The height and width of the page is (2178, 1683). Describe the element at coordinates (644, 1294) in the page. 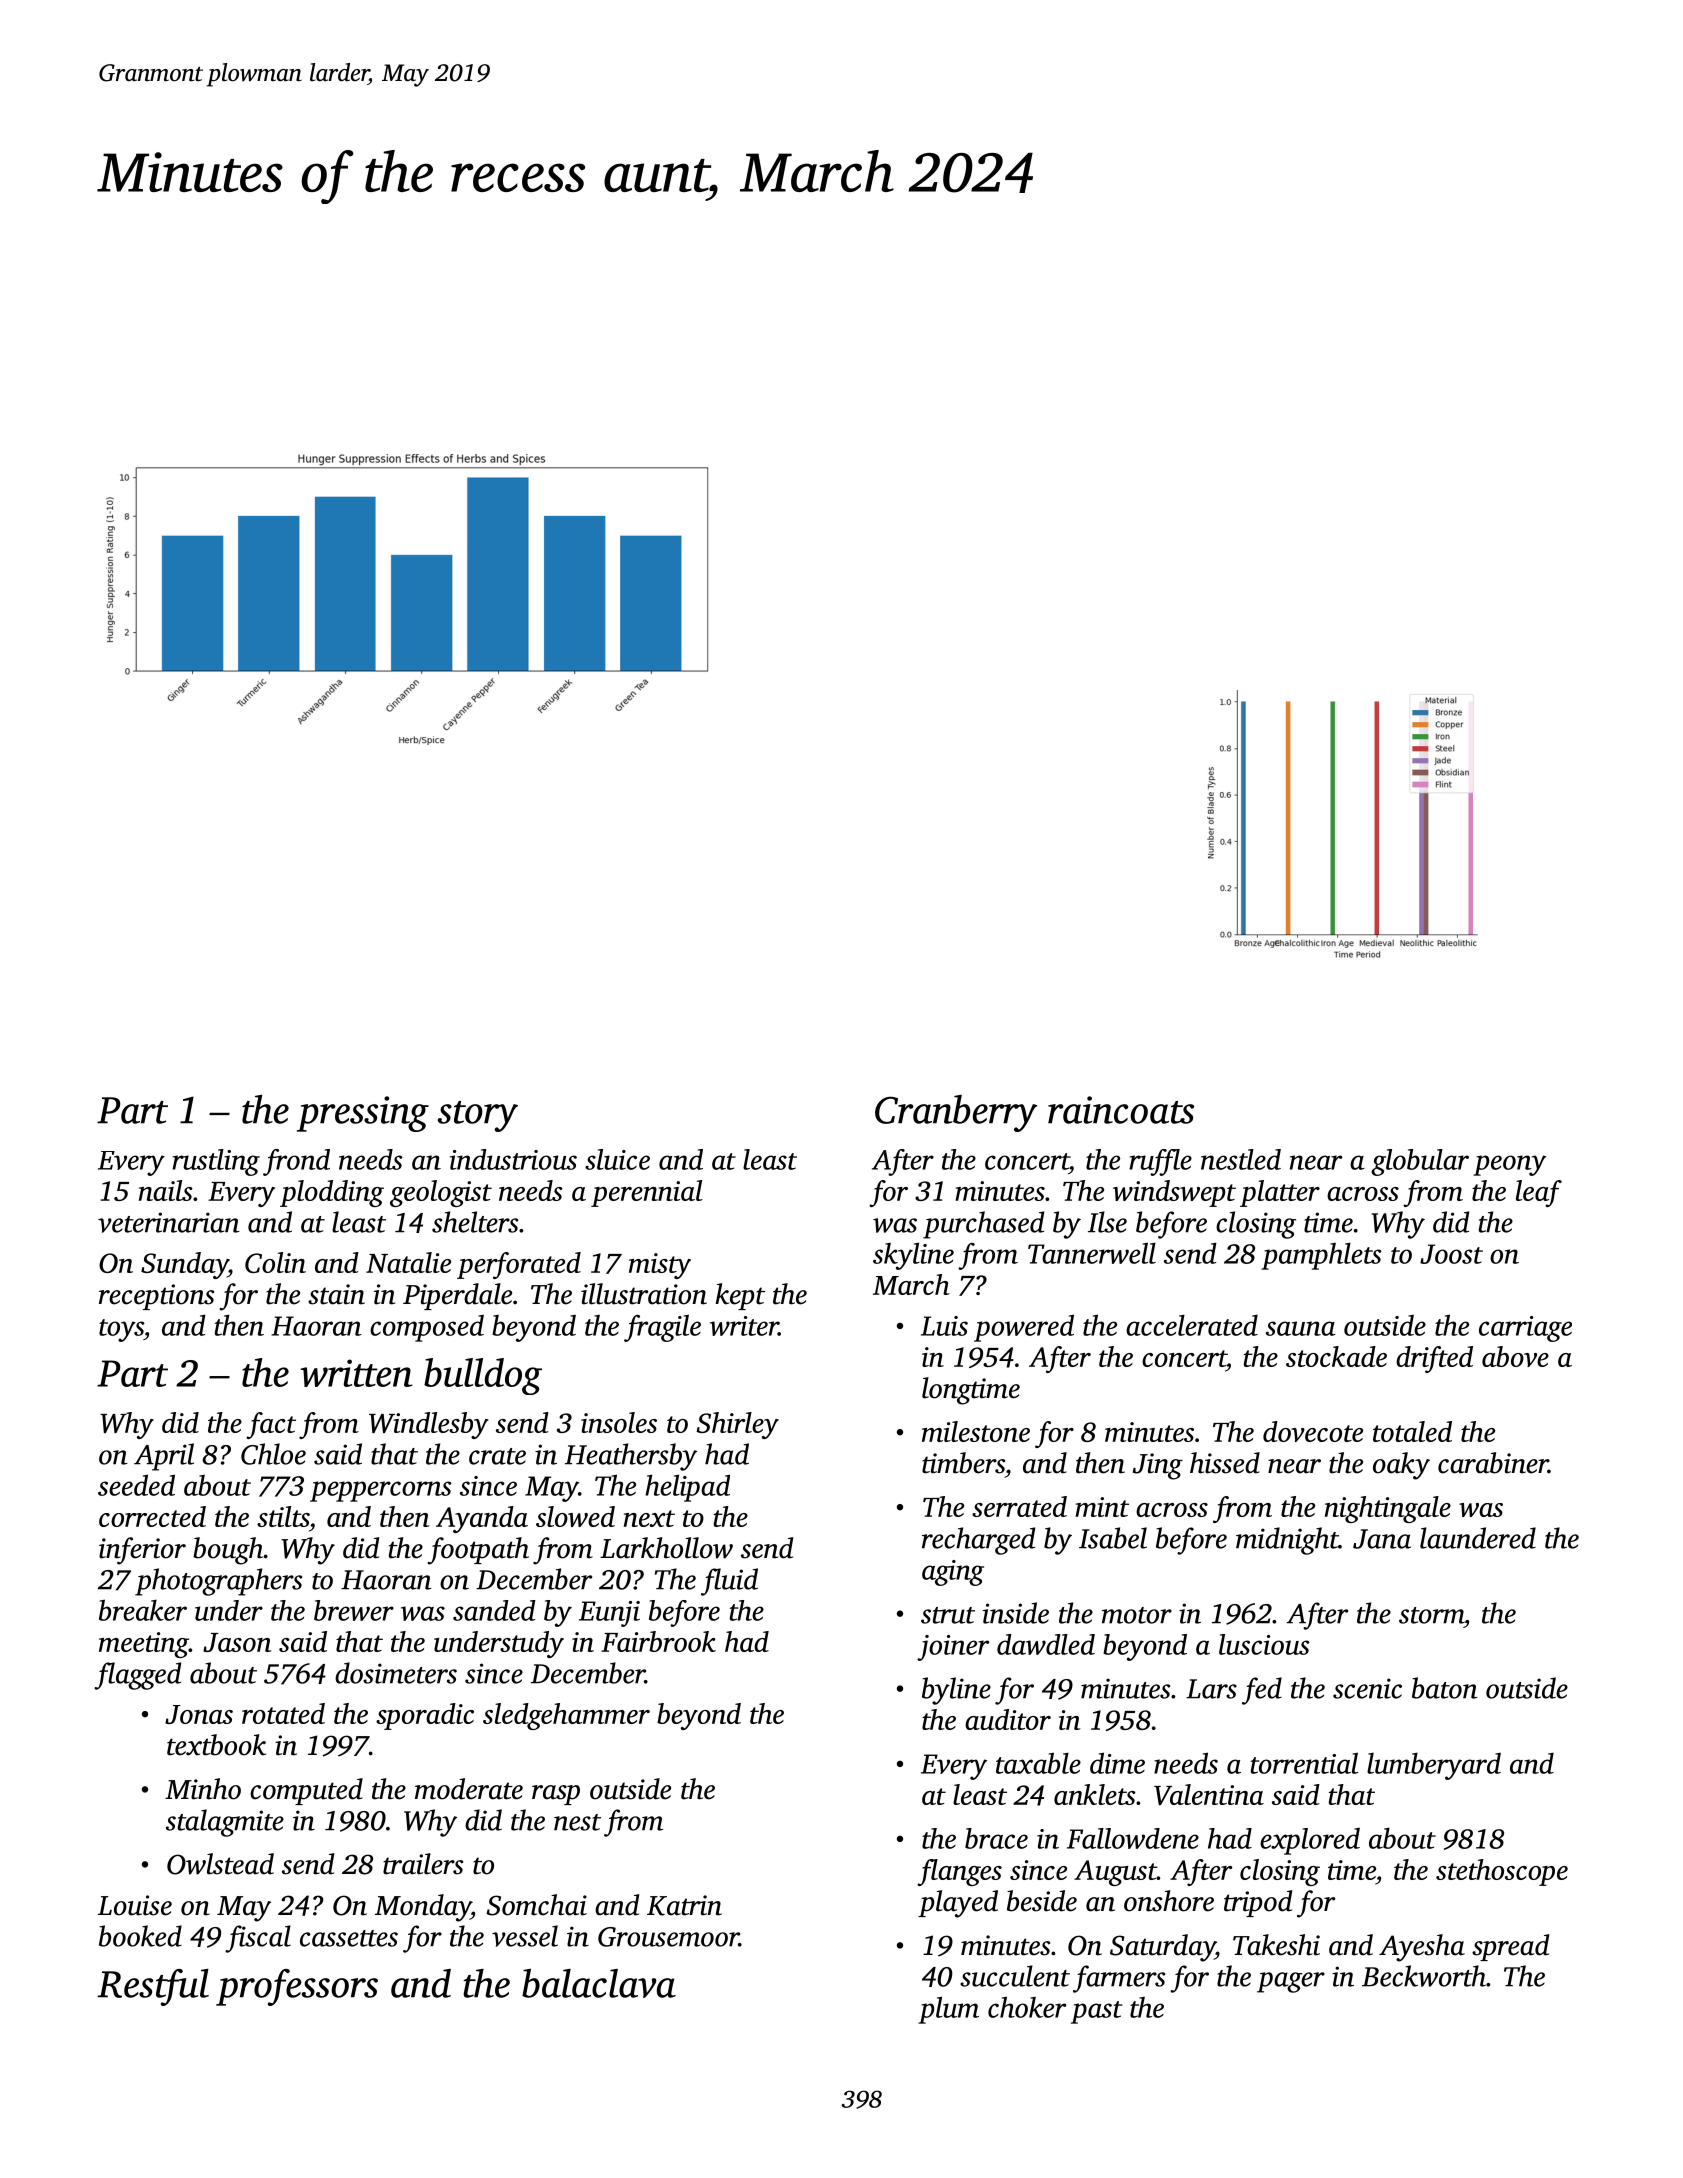

I see `illustration` at that location.
